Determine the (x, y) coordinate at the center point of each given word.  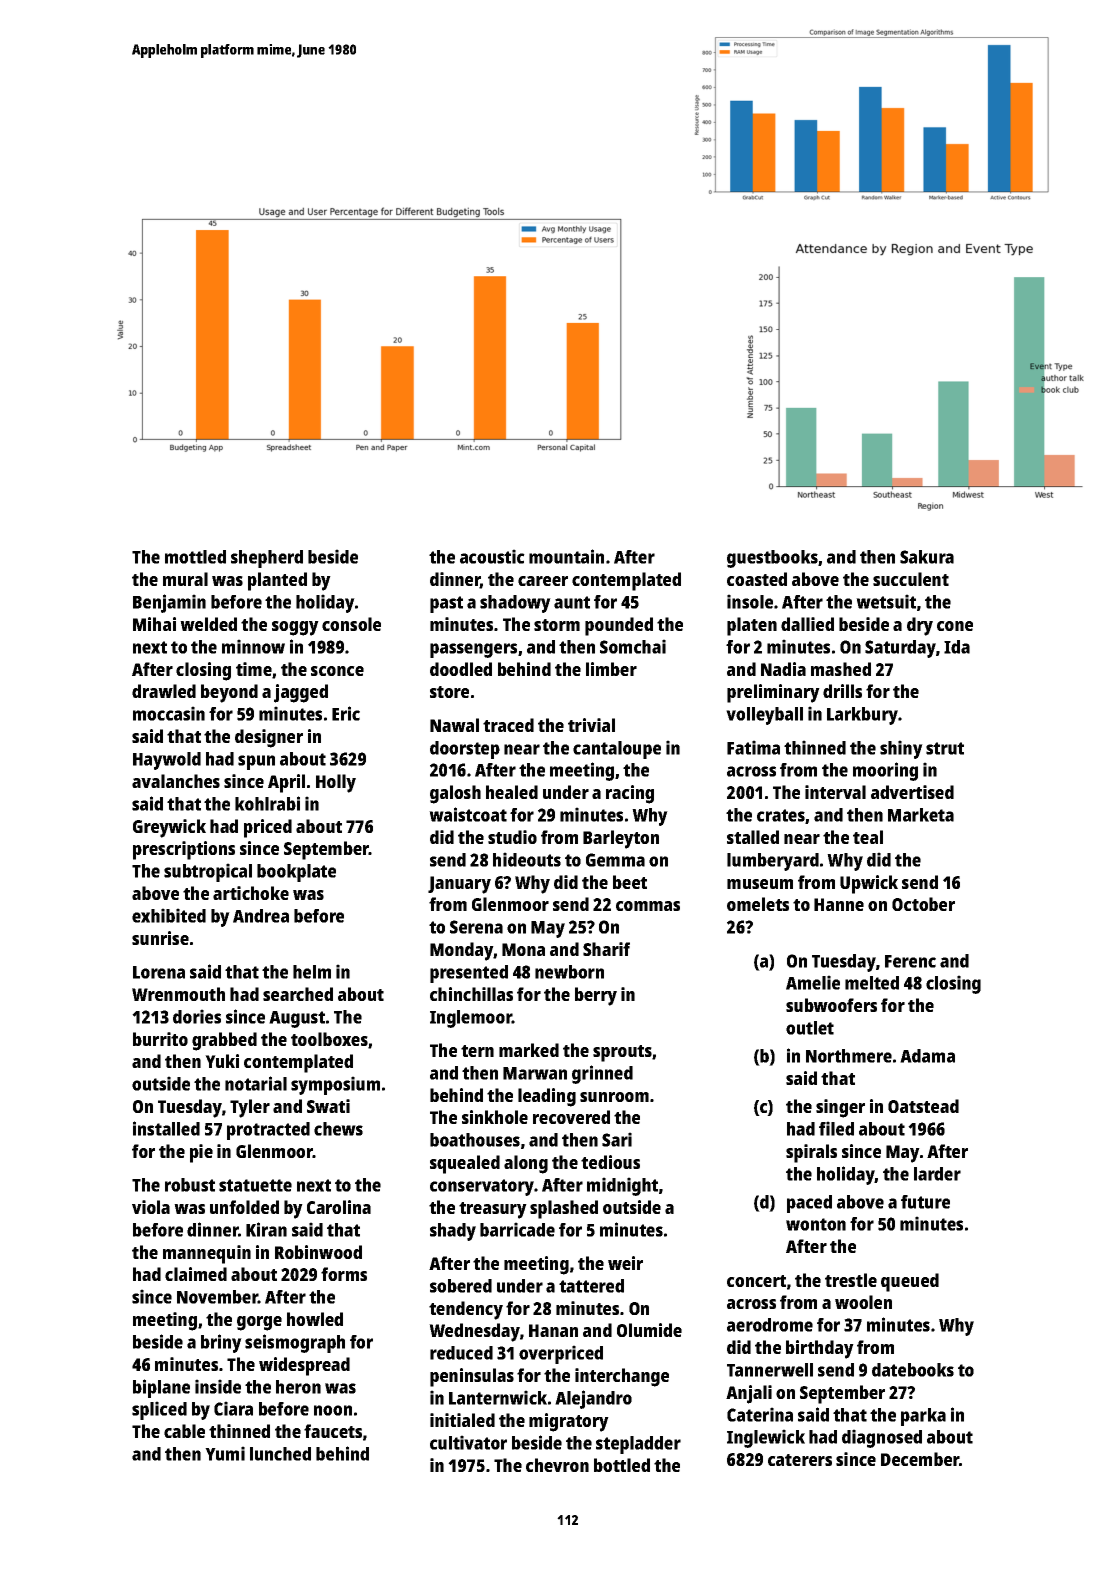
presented (469, 974)
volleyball (764, 716)
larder (937, 1174)
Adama (927, 1056)
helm (312, 972)
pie (201, 1153)
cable (184, 1431)
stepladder (638, 1445)
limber (611, 669)
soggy (295, 628)
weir (625, 1263)
